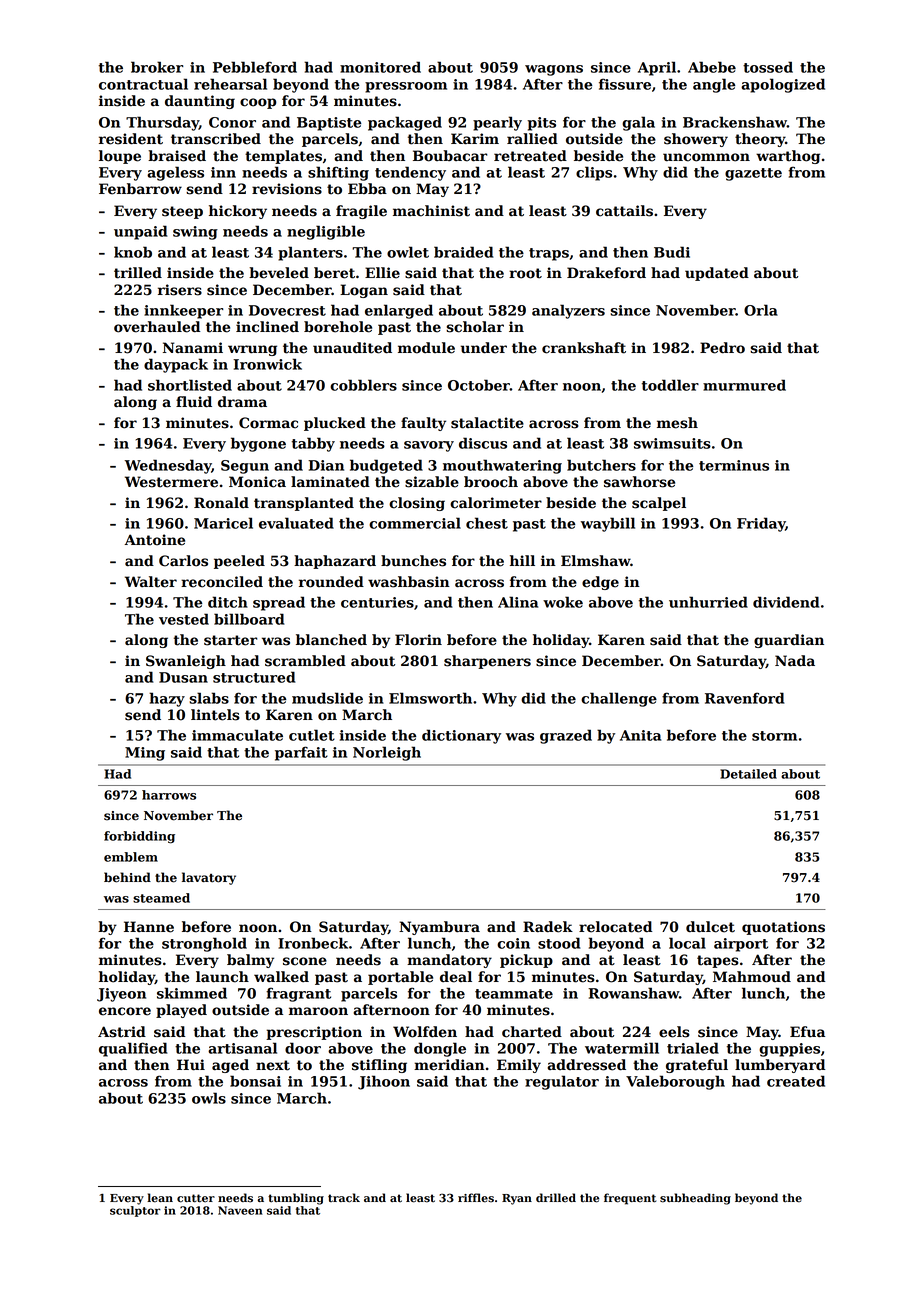  What do you see at coordinates (522, 560) in the document?
I see `hill` at bounding box center [522, 560].
